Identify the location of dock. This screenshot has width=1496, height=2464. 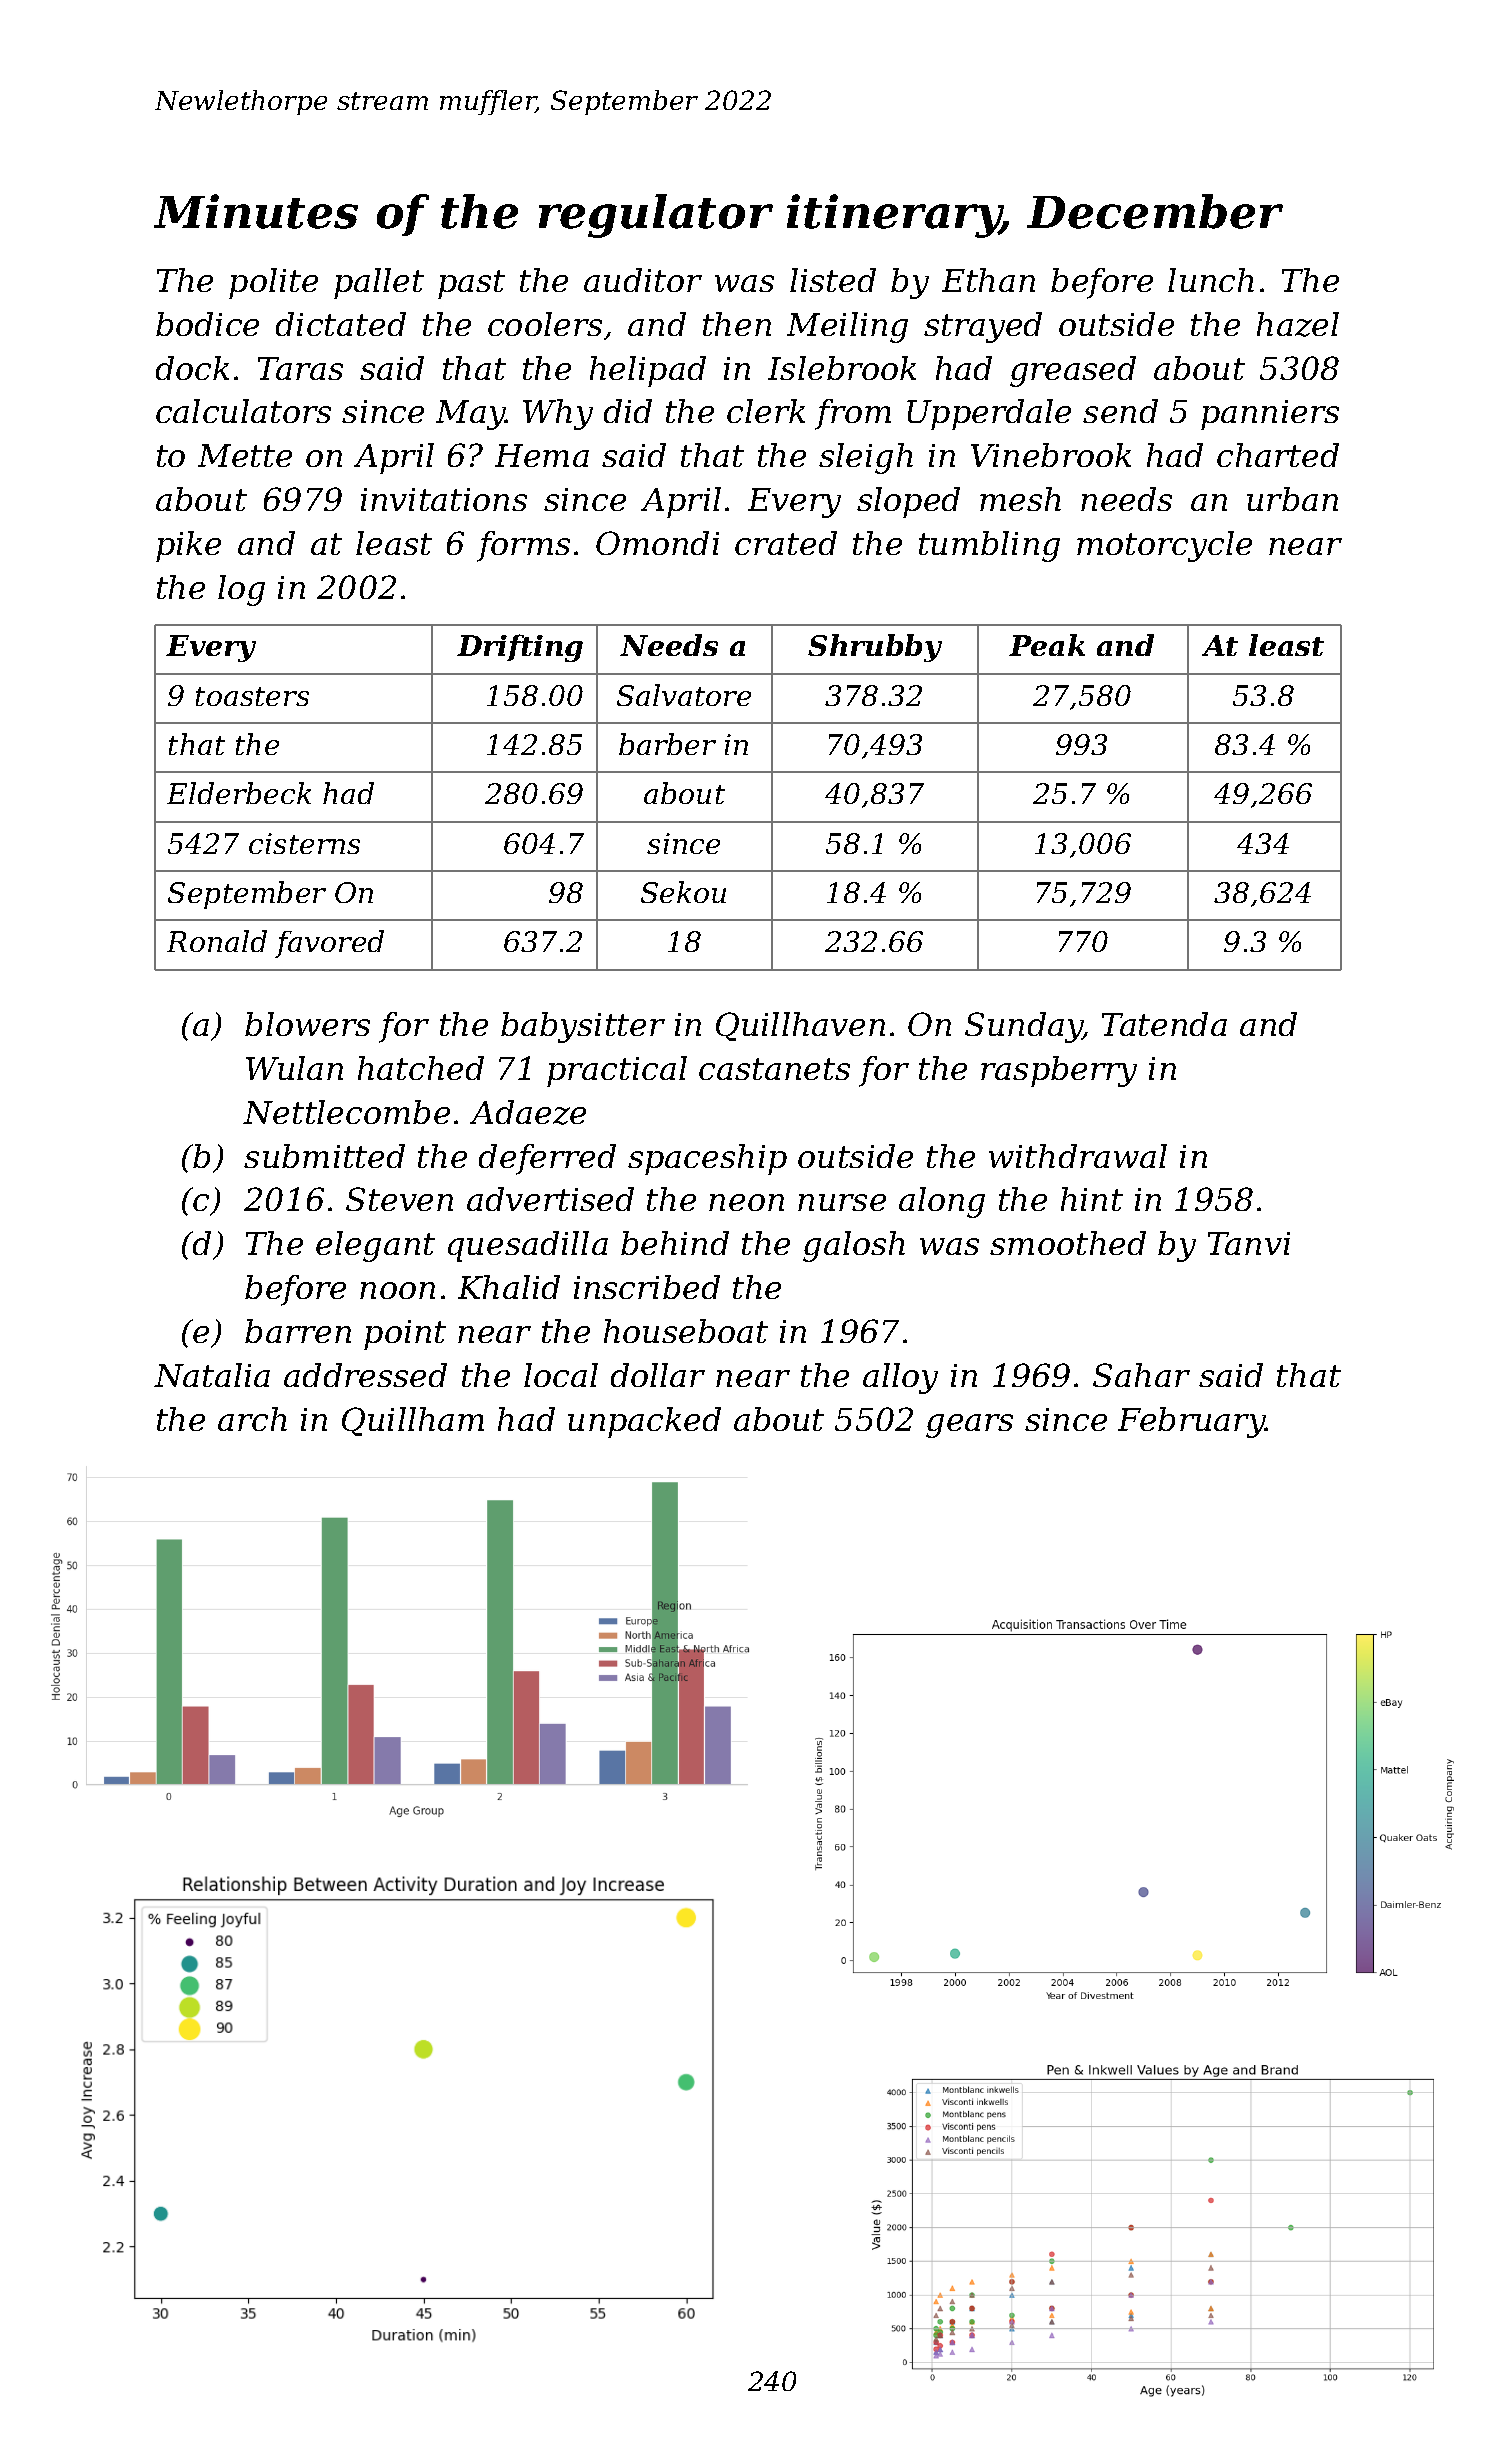
(192, 368).
